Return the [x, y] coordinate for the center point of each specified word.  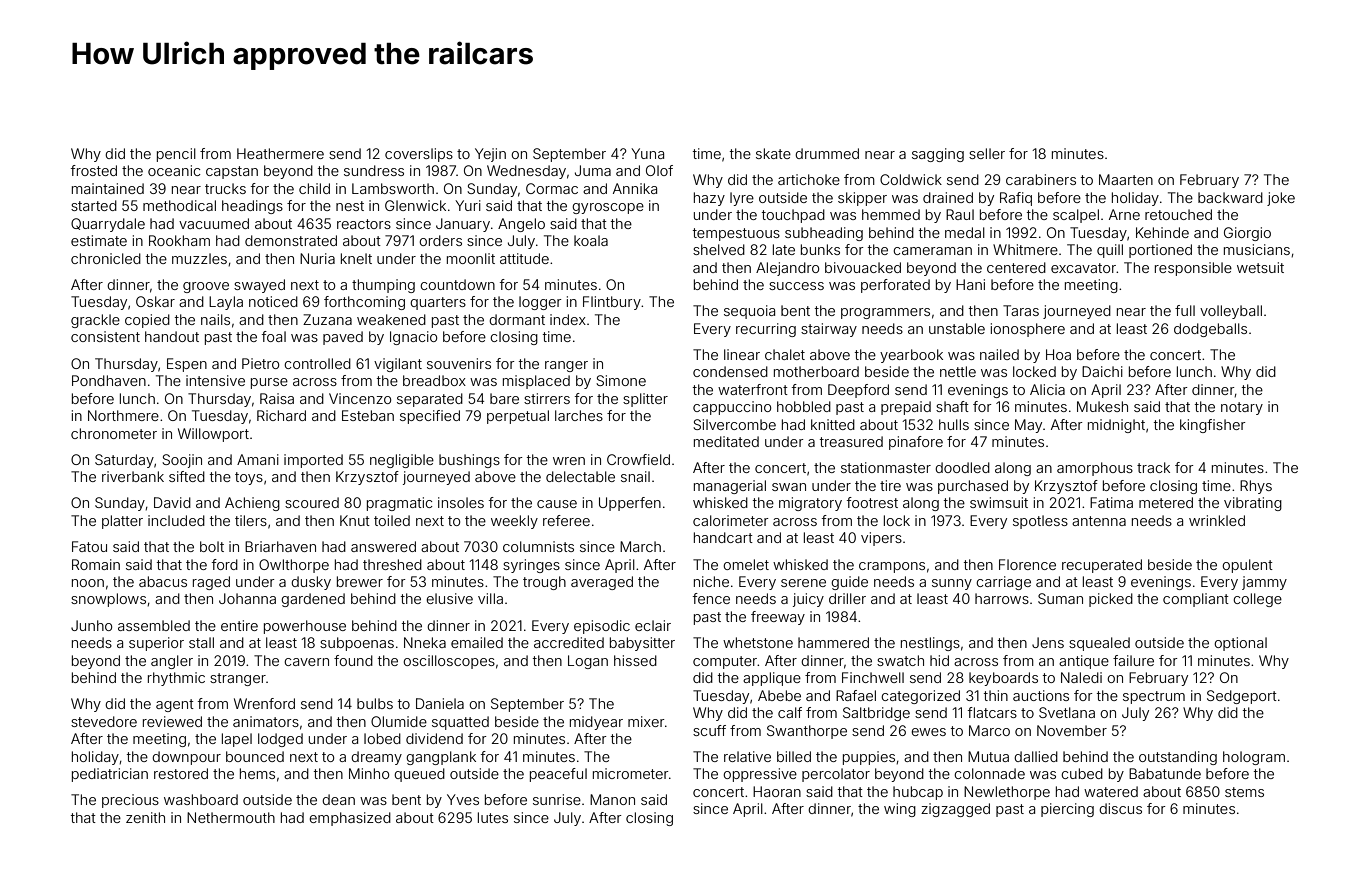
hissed [635, 660]
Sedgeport [1242, 697]
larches [579, 415]
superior [156, 644]
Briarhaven [280, 546]
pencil [176, 155]
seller [987, 153]
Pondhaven [109, 380]
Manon [612, 799]
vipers [881, 539]
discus [1120, 808]
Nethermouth [231, 817]
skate [773, 153]
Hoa [1058, 354]
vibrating [1253, 504]
